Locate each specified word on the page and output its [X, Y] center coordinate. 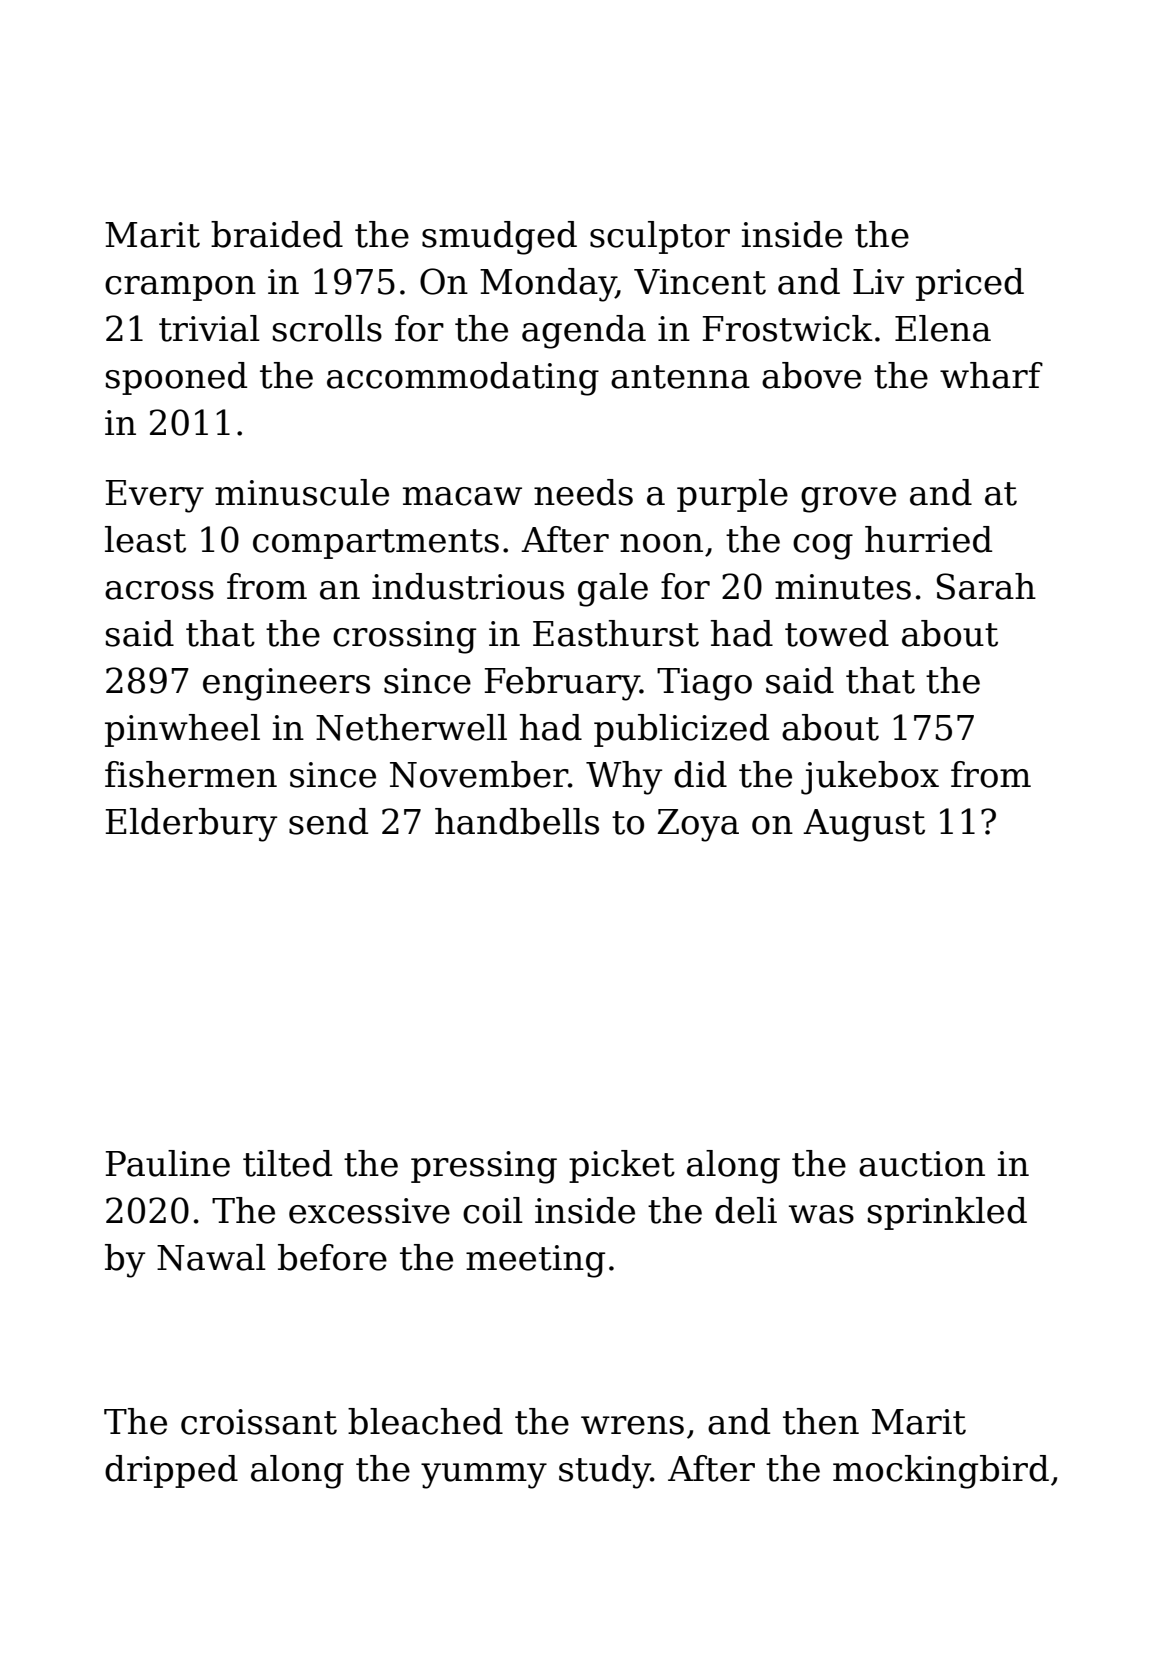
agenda [584, 332]
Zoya [698, 825]
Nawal [211, 1257]
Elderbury [191, 825]
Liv [878, 281]
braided [277, 234]
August [864, 825]
